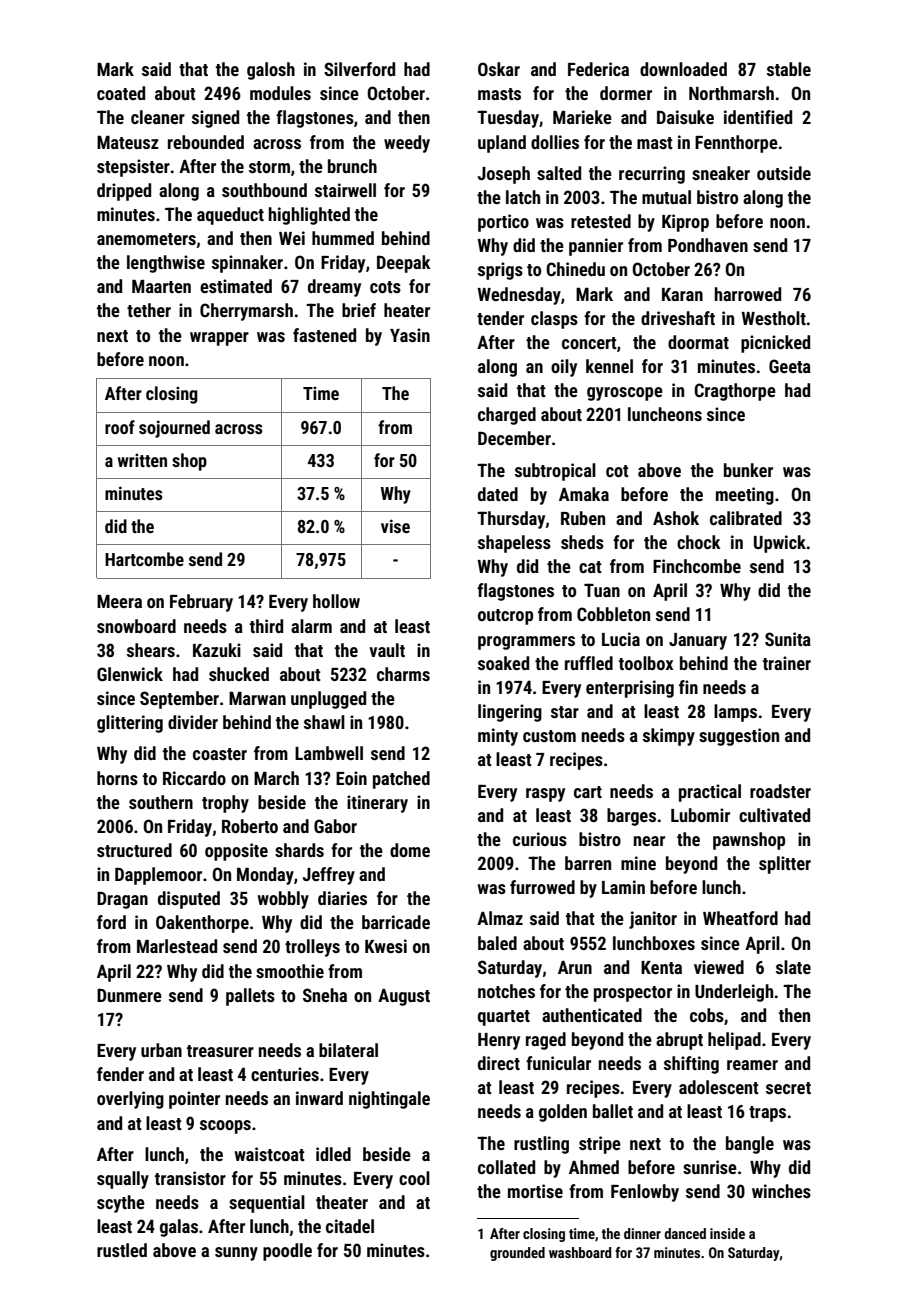  What do you see at coordinates (386, 946) in the page?
I see `Kwesi` at bounding box center [386, 946].
